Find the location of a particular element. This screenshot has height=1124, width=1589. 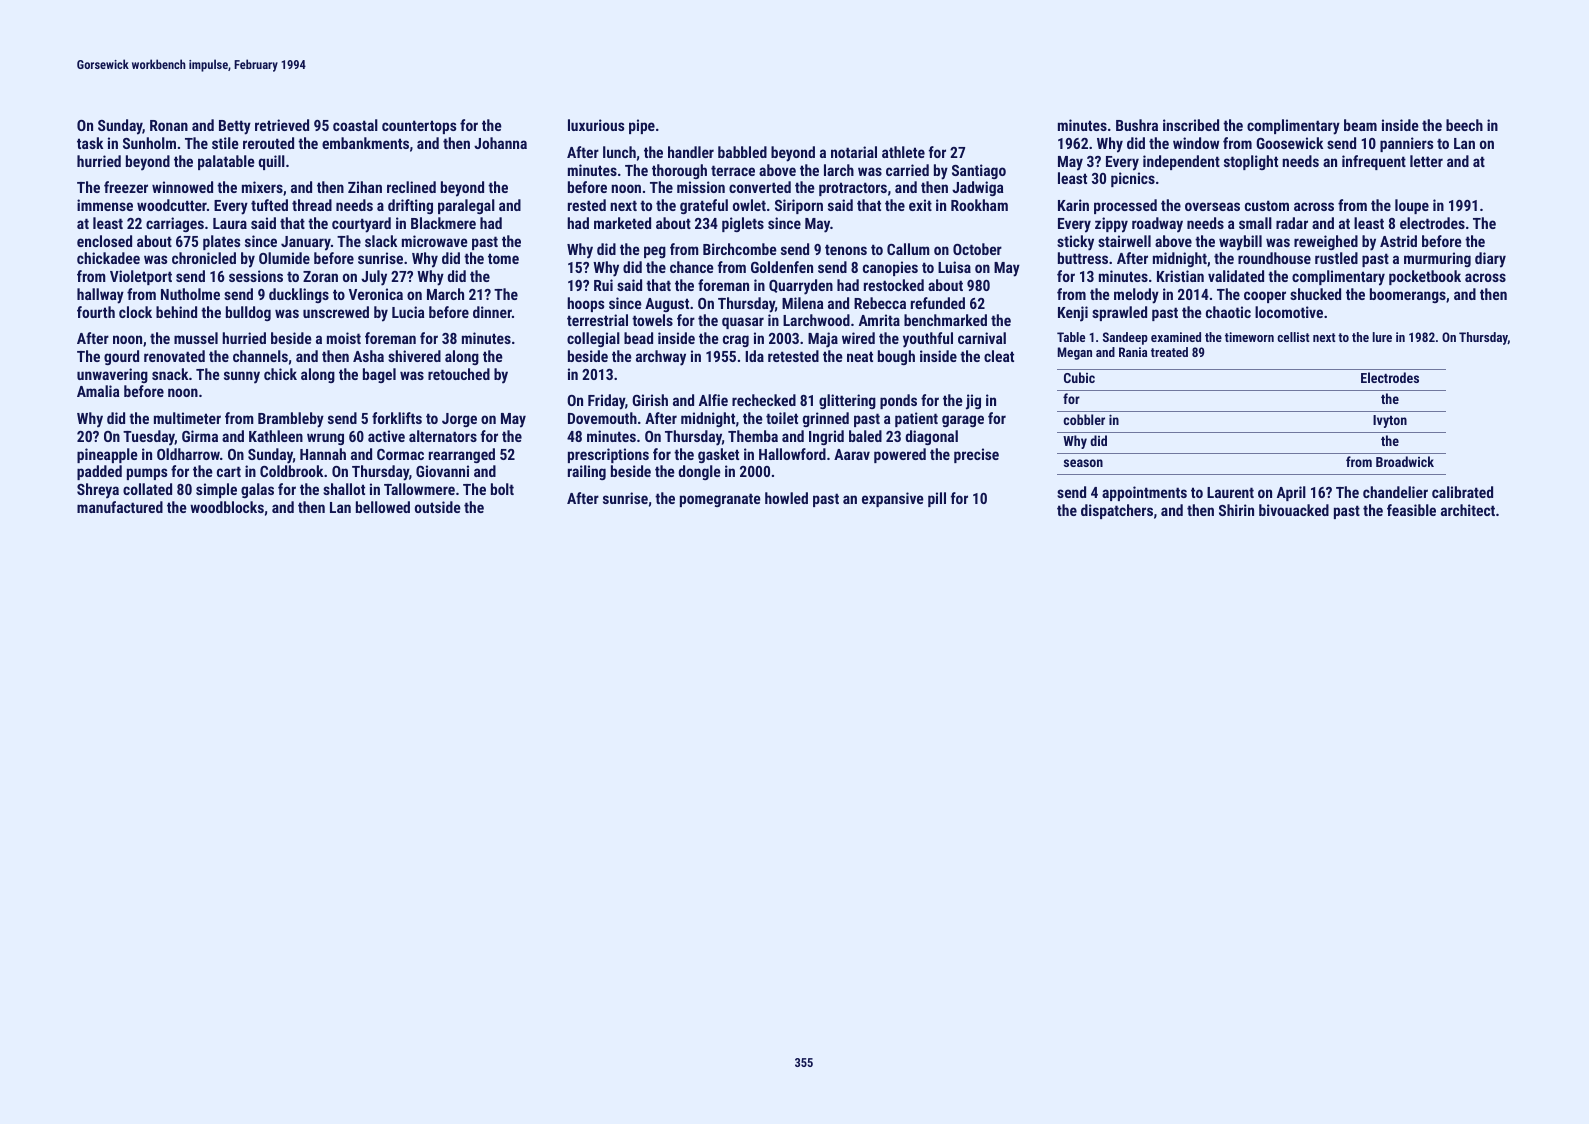

Amrita is located at coordinates (879, 320).
